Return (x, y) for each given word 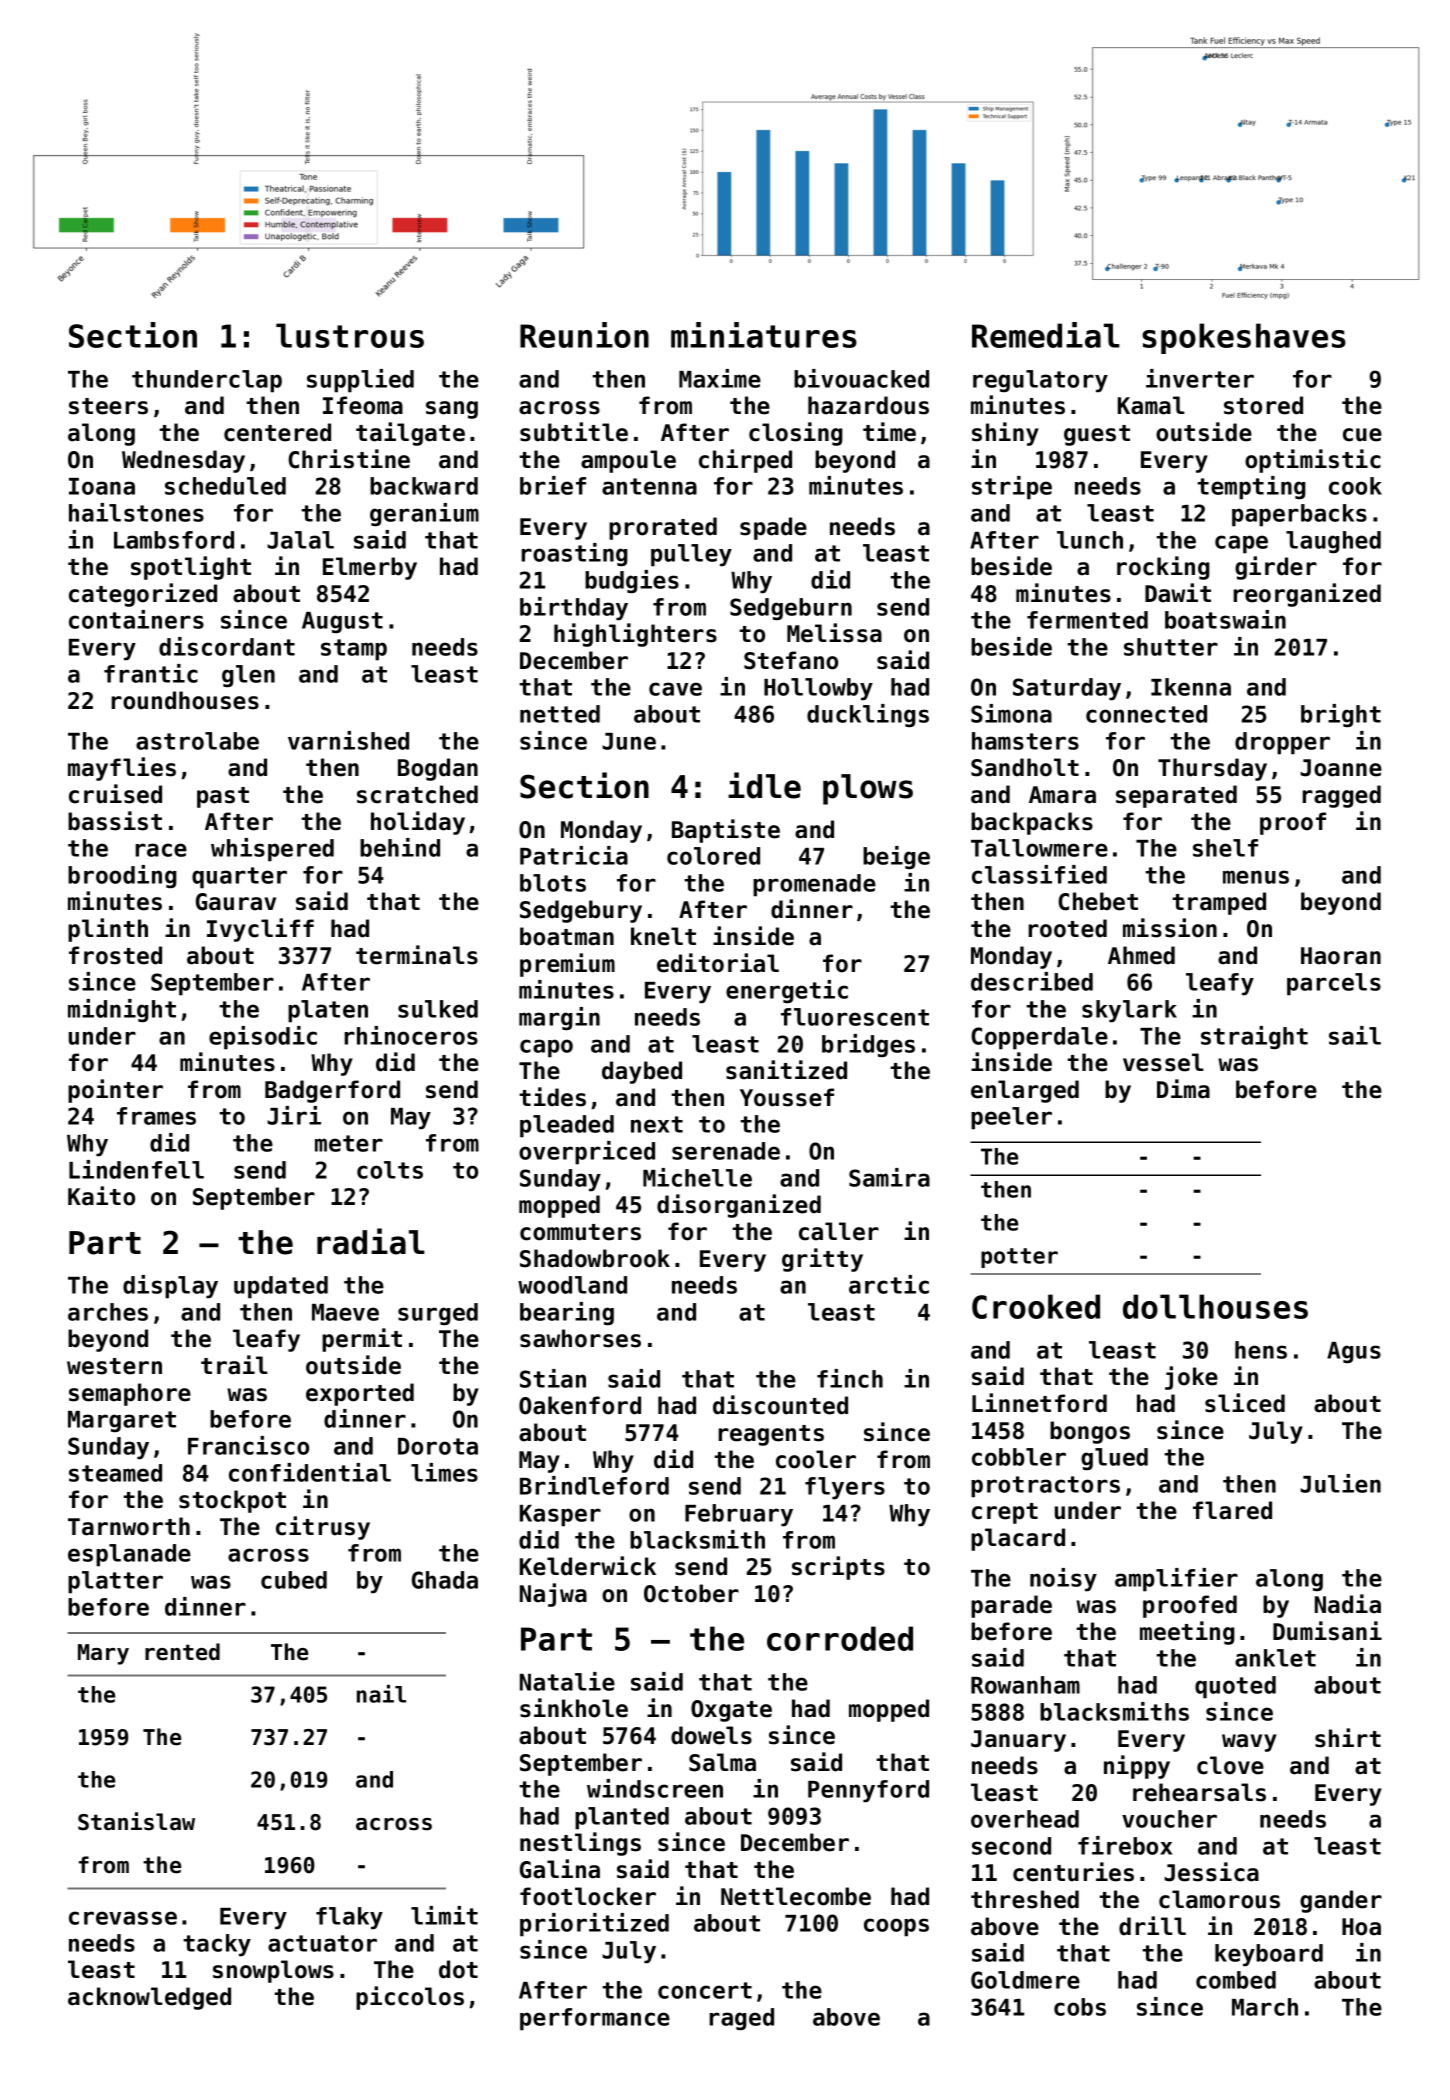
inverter (1200, 378)
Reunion (584, 335)
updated (281, 1287)
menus (1256, 877)
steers (108, 406)
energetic (787, 991)
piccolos (410, 1998)
